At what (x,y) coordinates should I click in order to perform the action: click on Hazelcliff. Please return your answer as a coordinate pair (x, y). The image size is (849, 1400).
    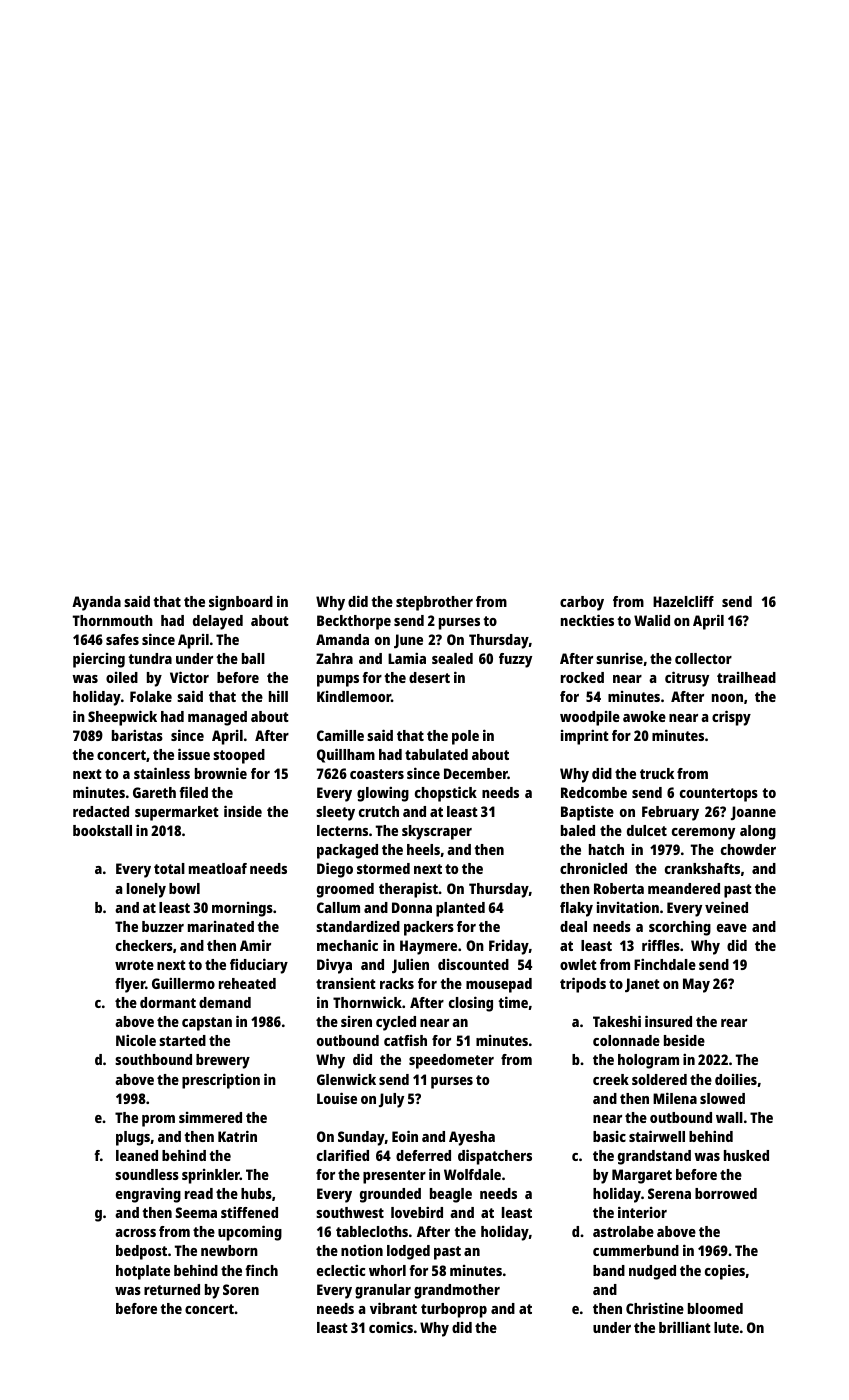
    Looking at the image, I should click on (683, 601).
